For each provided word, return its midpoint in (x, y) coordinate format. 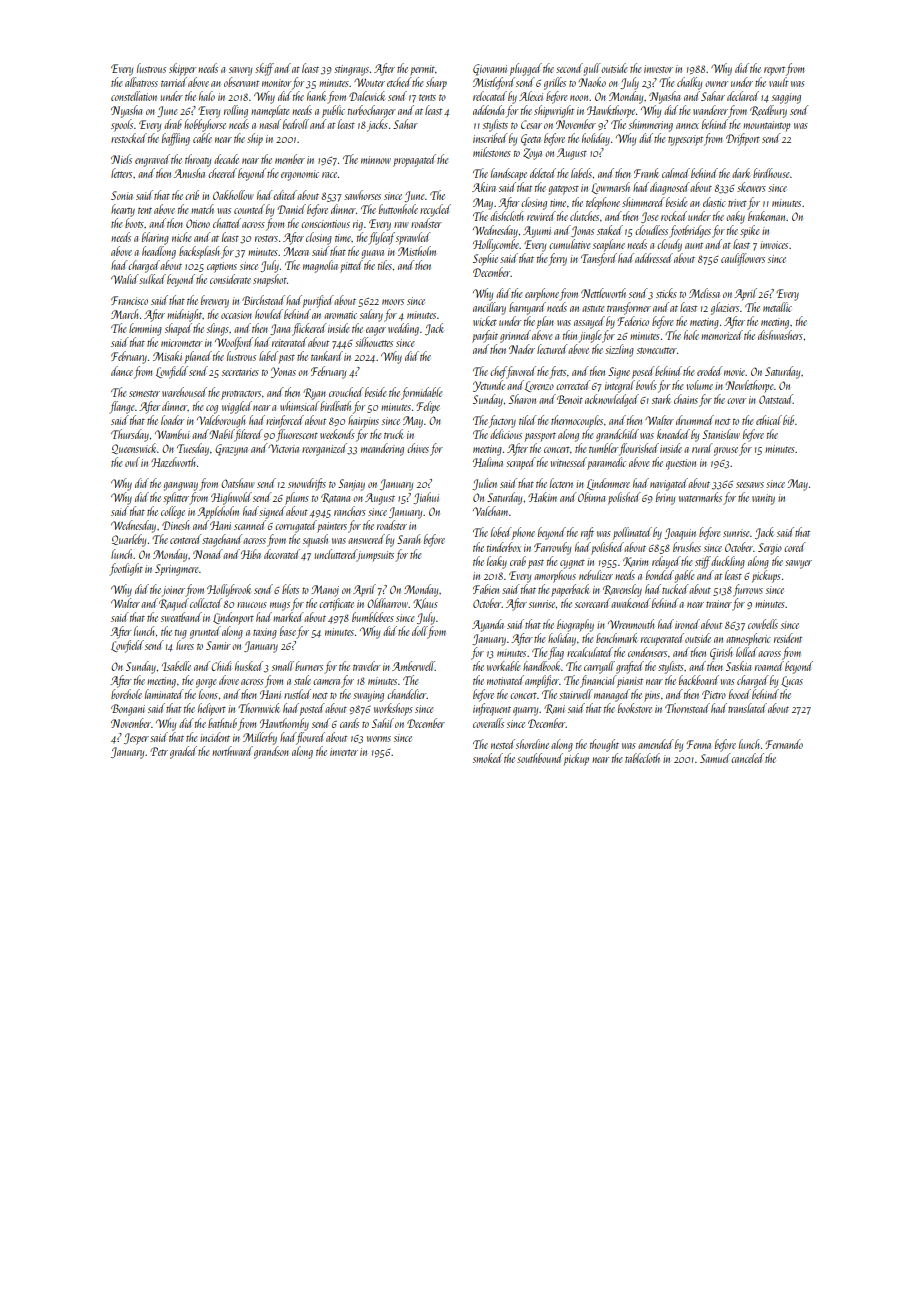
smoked (488, 758)
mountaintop (766, 126)
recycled (435, 210)
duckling (728, 562)
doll (419, 631)
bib (788, 420)
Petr (159, 751)
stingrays (351, 70)
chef (498, 372)
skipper (182, 69)
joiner (173, 591)
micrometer (181, 343)
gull (592, 69)
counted (249, 209)
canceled (747, 758)
